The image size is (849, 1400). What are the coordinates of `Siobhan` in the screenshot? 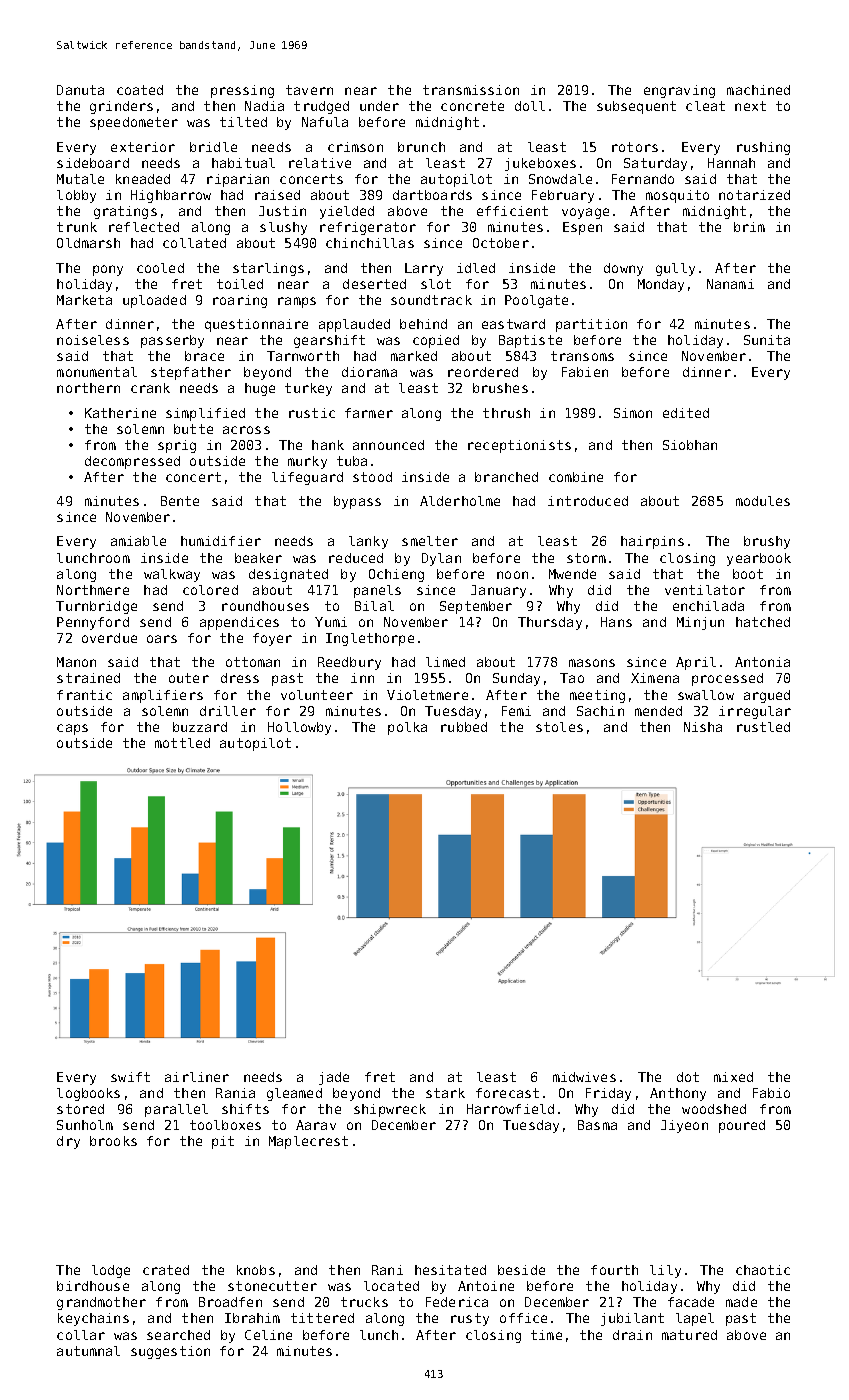 It's located at (690, 445).
